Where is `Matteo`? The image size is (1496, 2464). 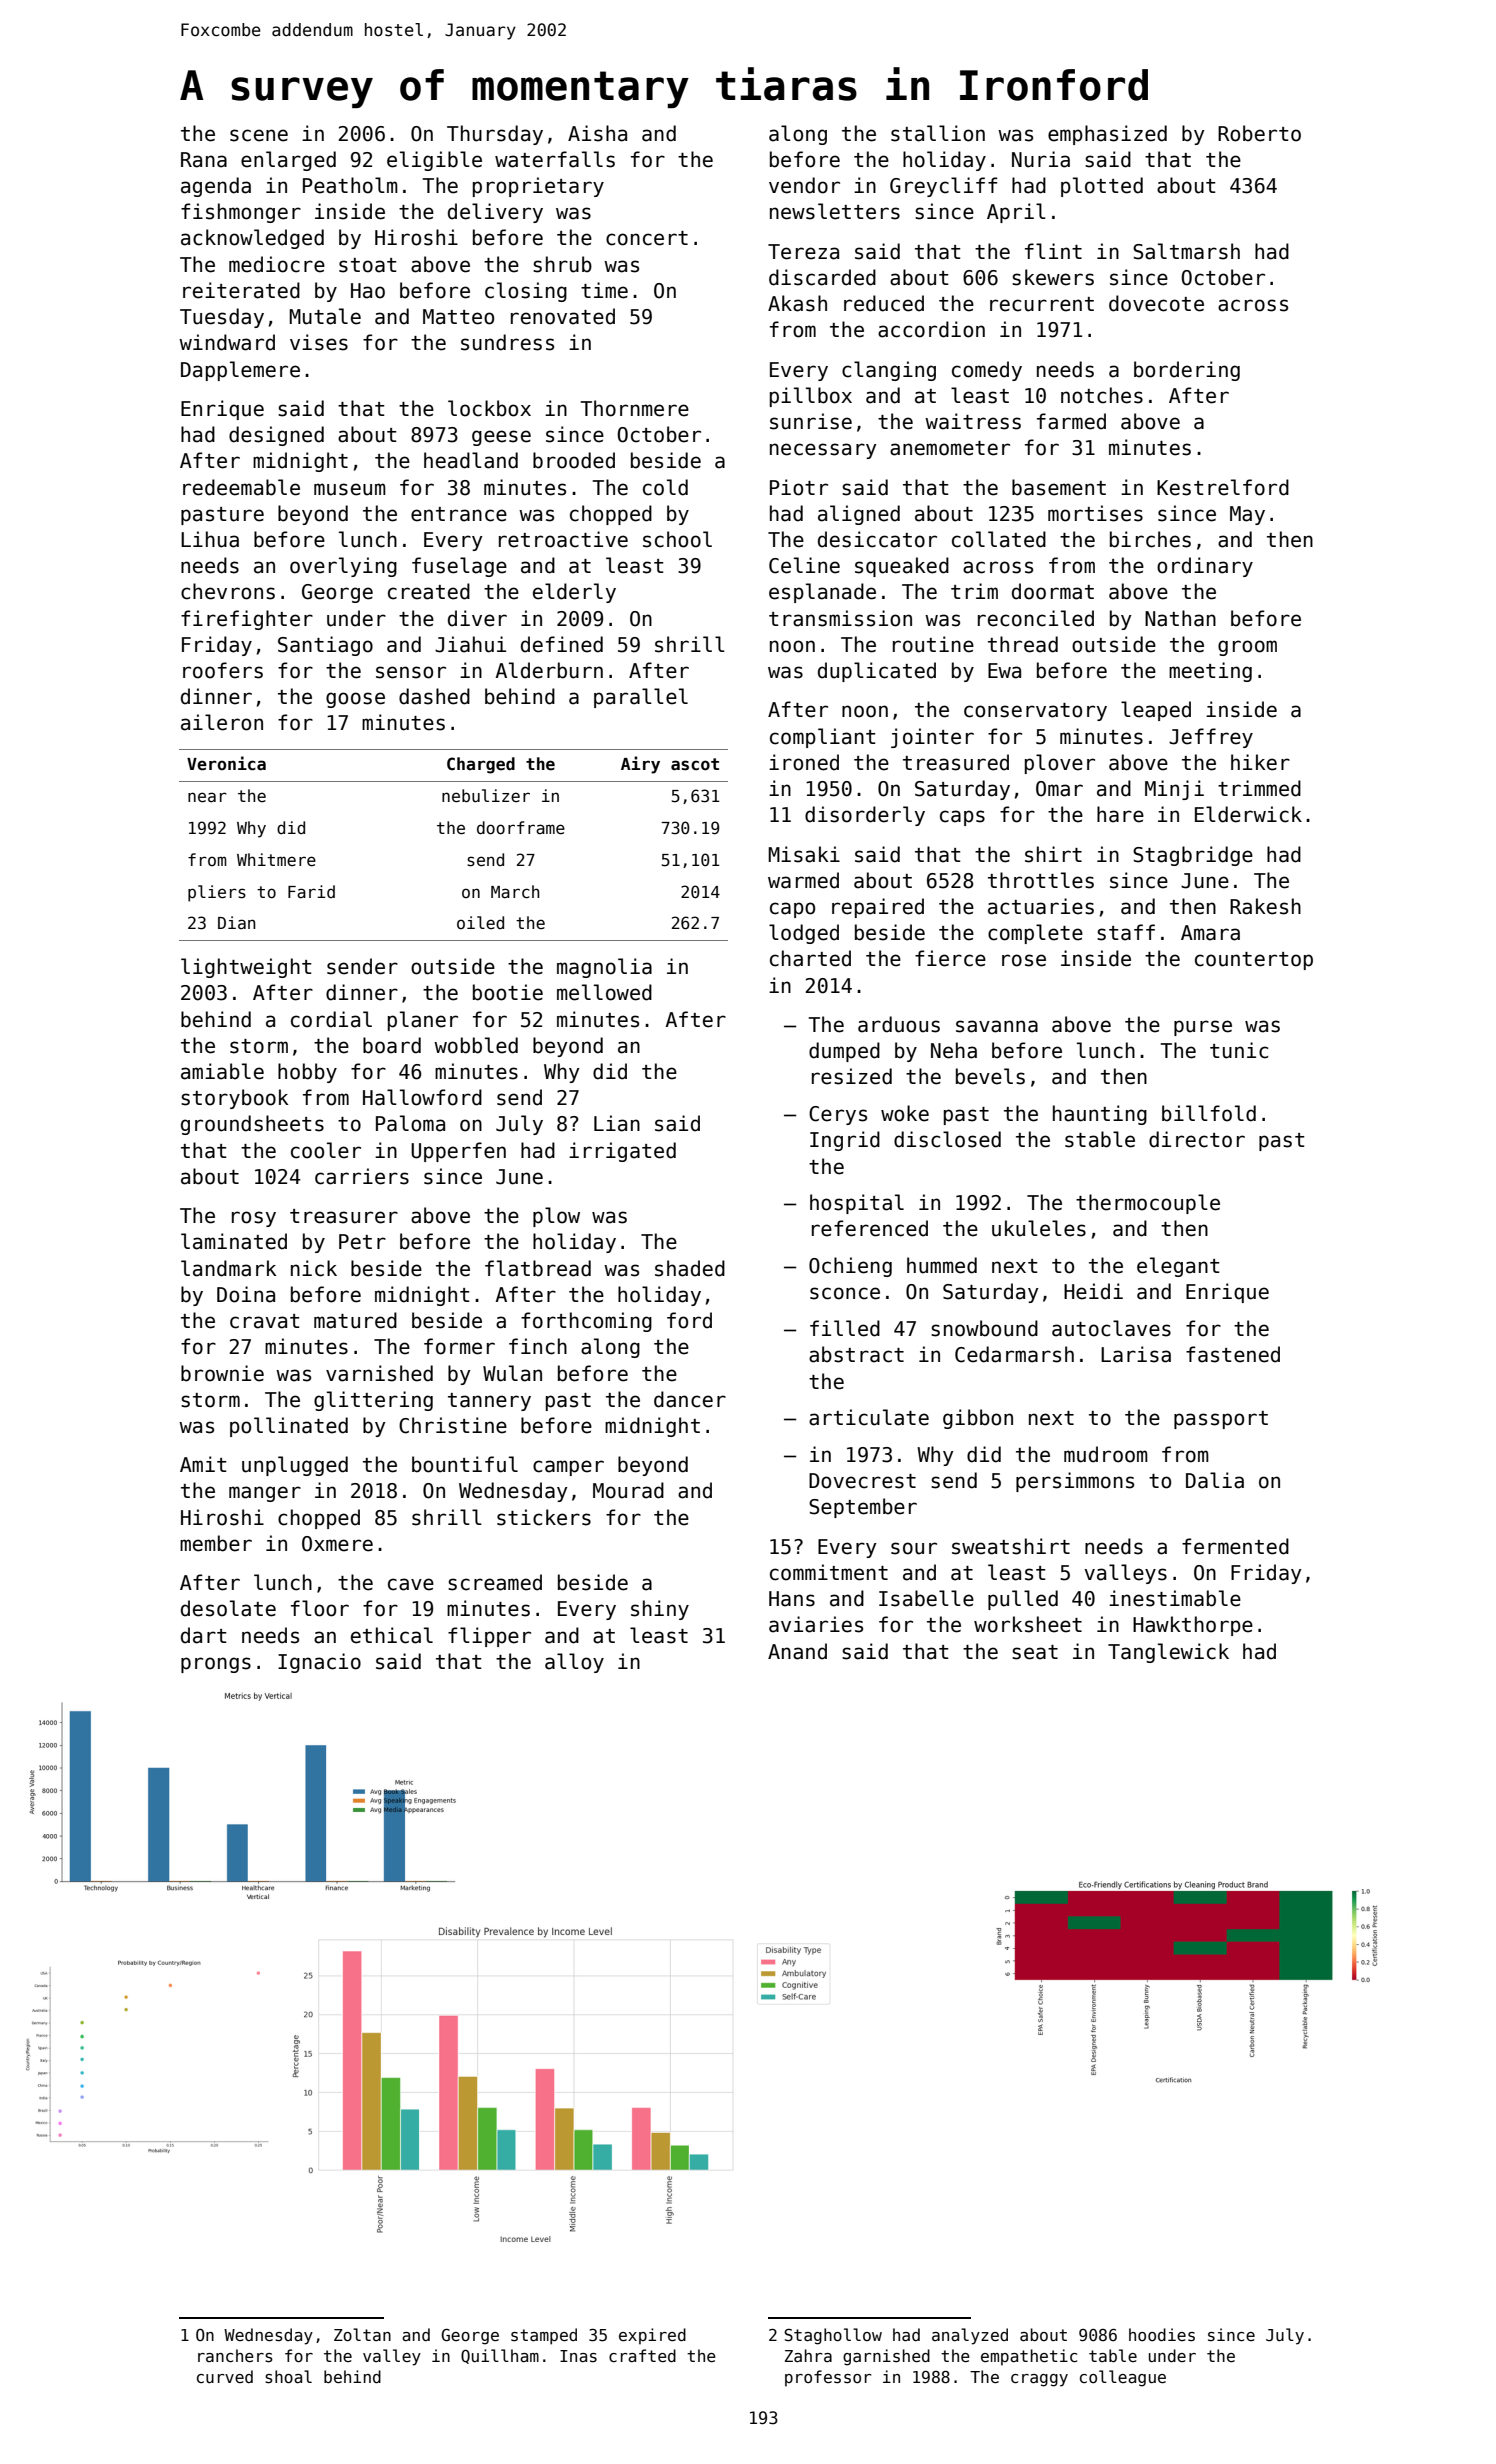
Matteo is located at coordinates (458, 317).
